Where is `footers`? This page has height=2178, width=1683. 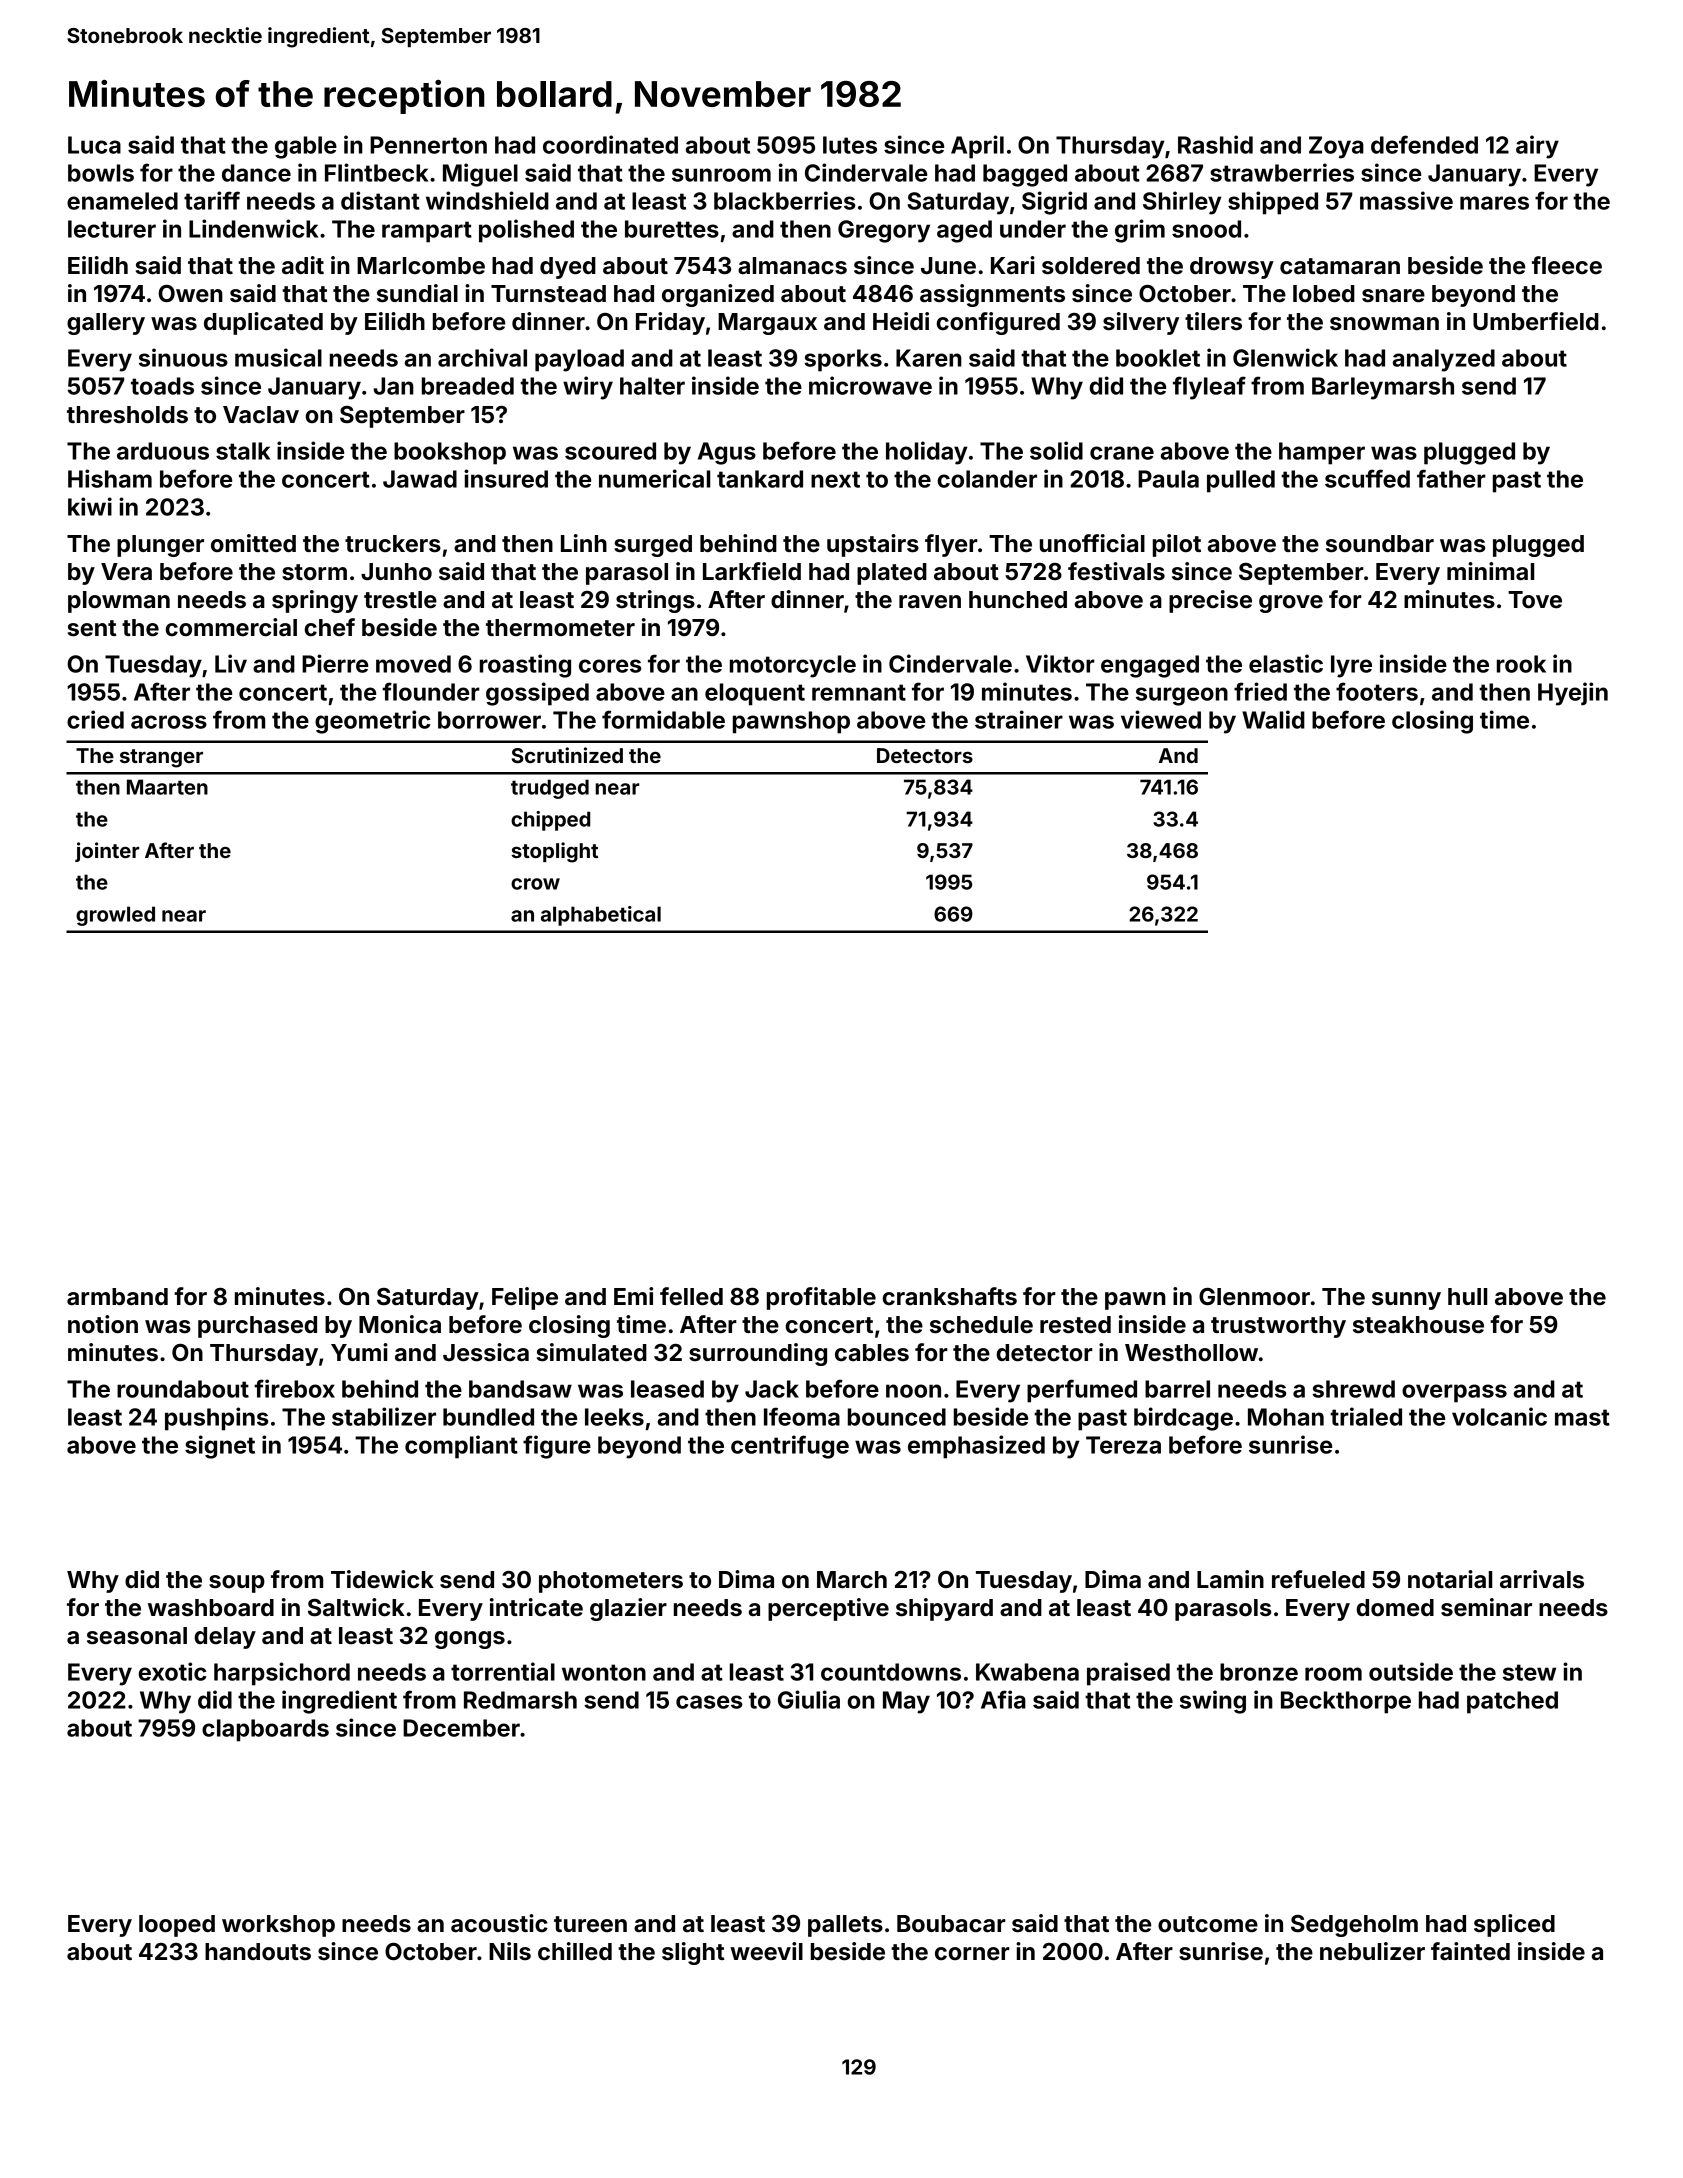 footers is located at coordinates (1377, 691).
